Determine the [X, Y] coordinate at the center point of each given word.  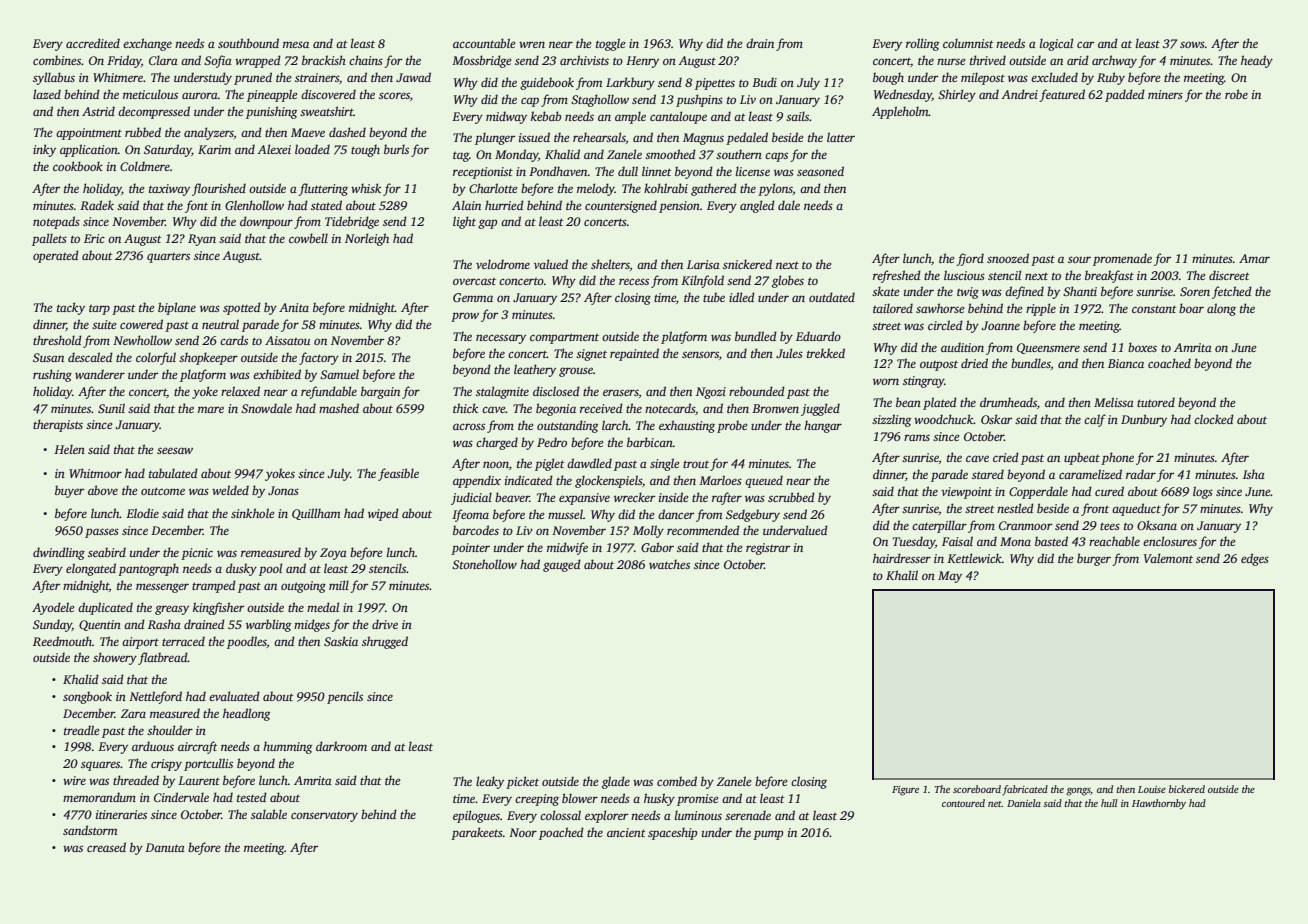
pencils [345, 697]
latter [841, 137]
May [950, 577]
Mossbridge [481, 61]
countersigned [621, 206]
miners [1165, 94]
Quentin [100, 625]
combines [57, 60]
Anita [294, 307]
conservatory [324, 817]
